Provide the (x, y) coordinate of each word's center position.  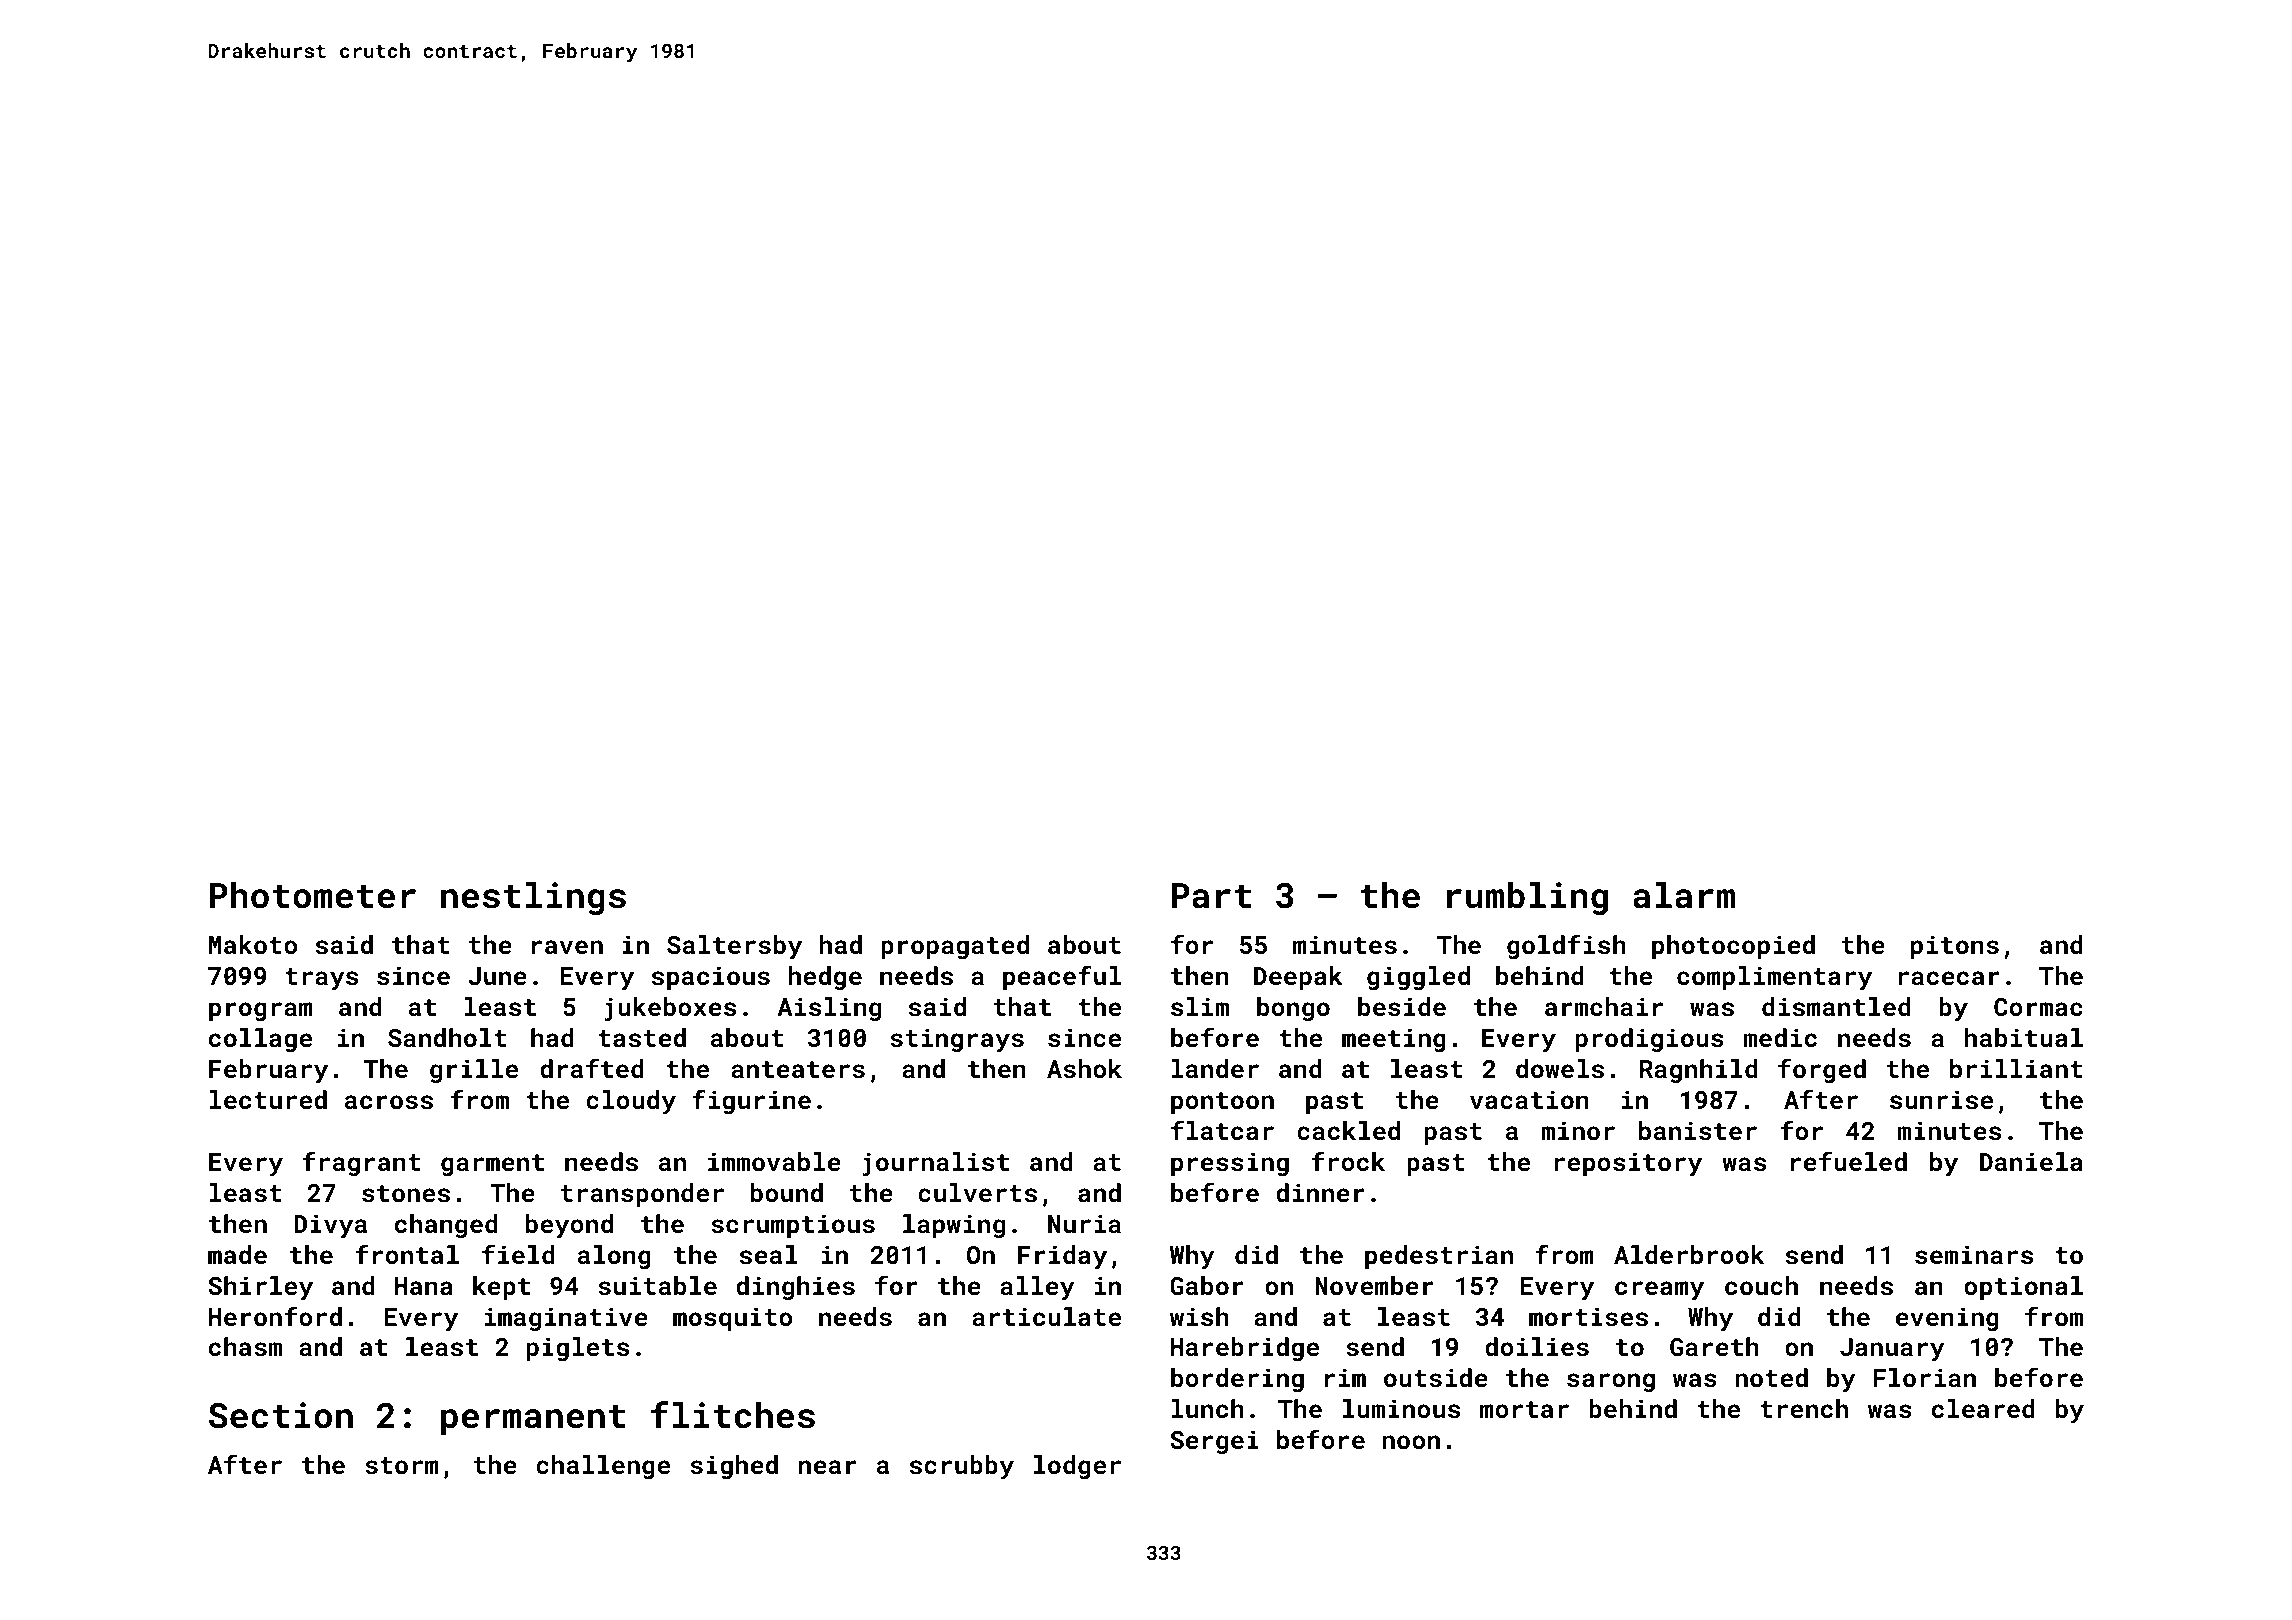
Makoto (253, 944)
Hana (424, 1286)
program (261, 1011)
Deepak (1298, 978)
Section (281, 1415)
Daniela (2031, 1161)
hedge (825, 978)
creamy (1659, 1291)
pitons (1955, 947)
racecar (1949, 978)
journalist (935, 1164)
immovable (774, 1161)
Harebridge (1245, 1349)
